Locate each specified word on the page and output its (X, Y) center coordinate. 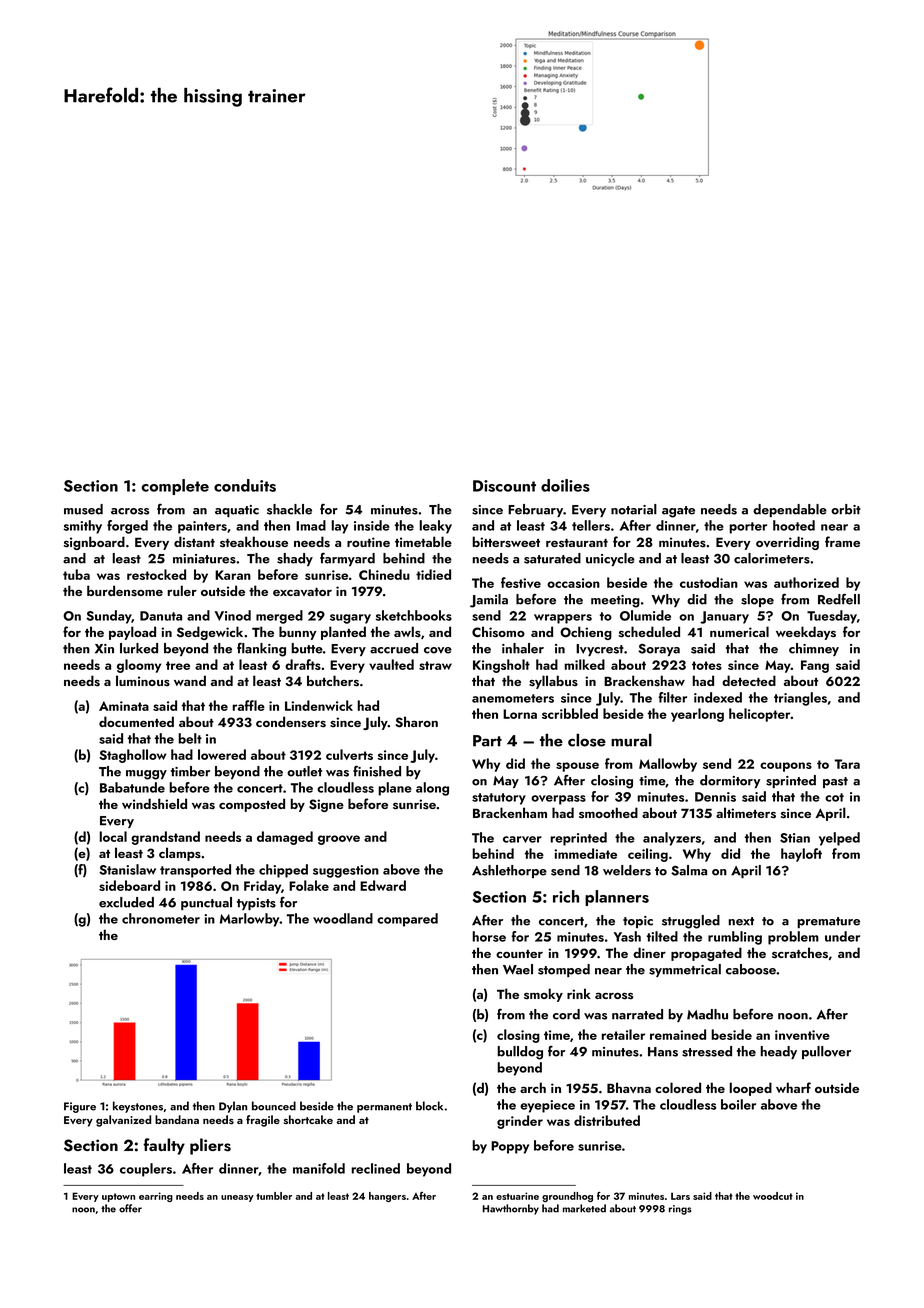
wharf (793, 1087)
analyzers (672, 839)
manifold (319, 1168)
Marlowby (250, 920)
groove (339, 840)
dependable (790, 510)
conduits (245, 485)
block (429, 1106)
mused (83, 509)
